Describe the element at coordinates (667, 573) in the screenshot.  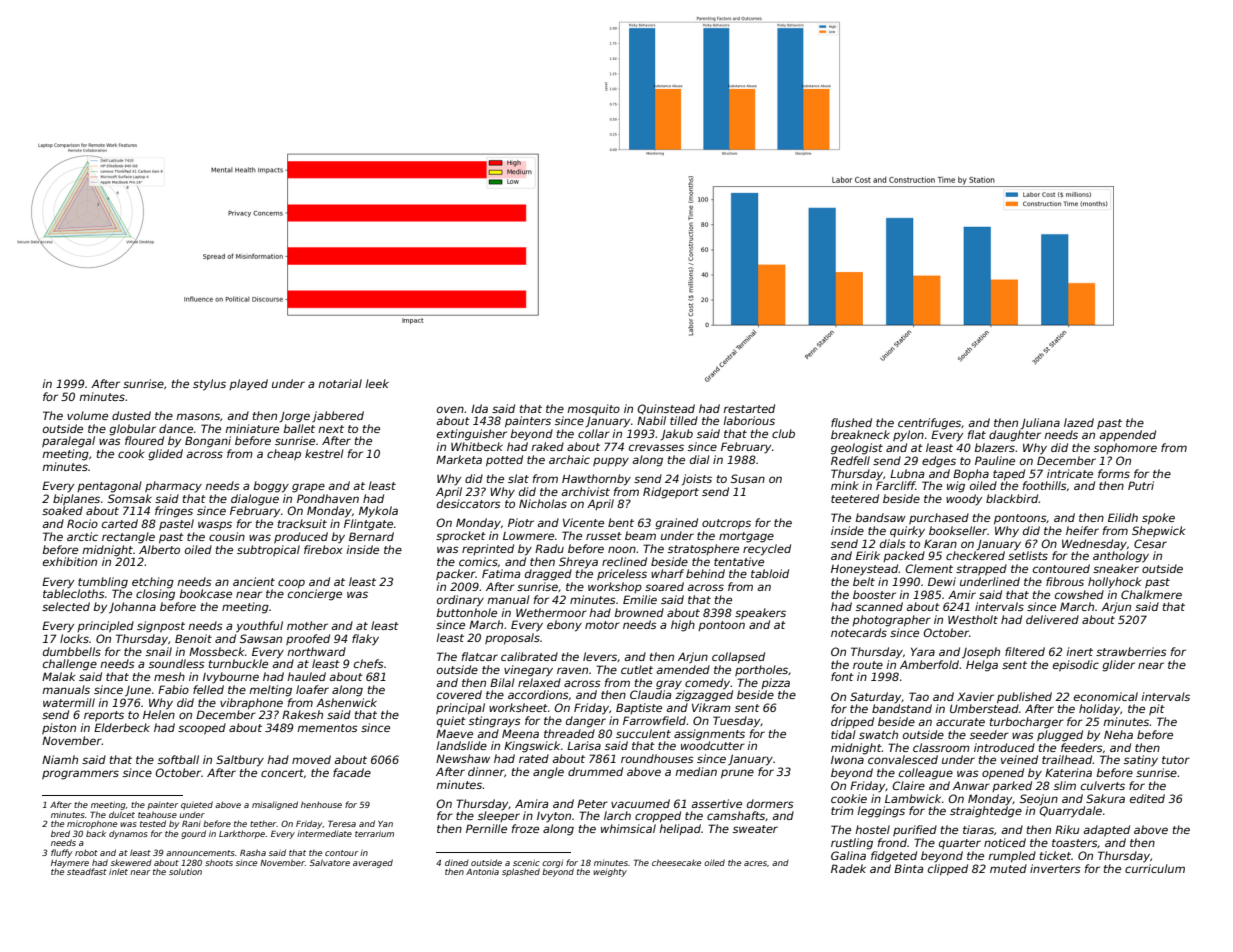
I see `wharf` at that location.
